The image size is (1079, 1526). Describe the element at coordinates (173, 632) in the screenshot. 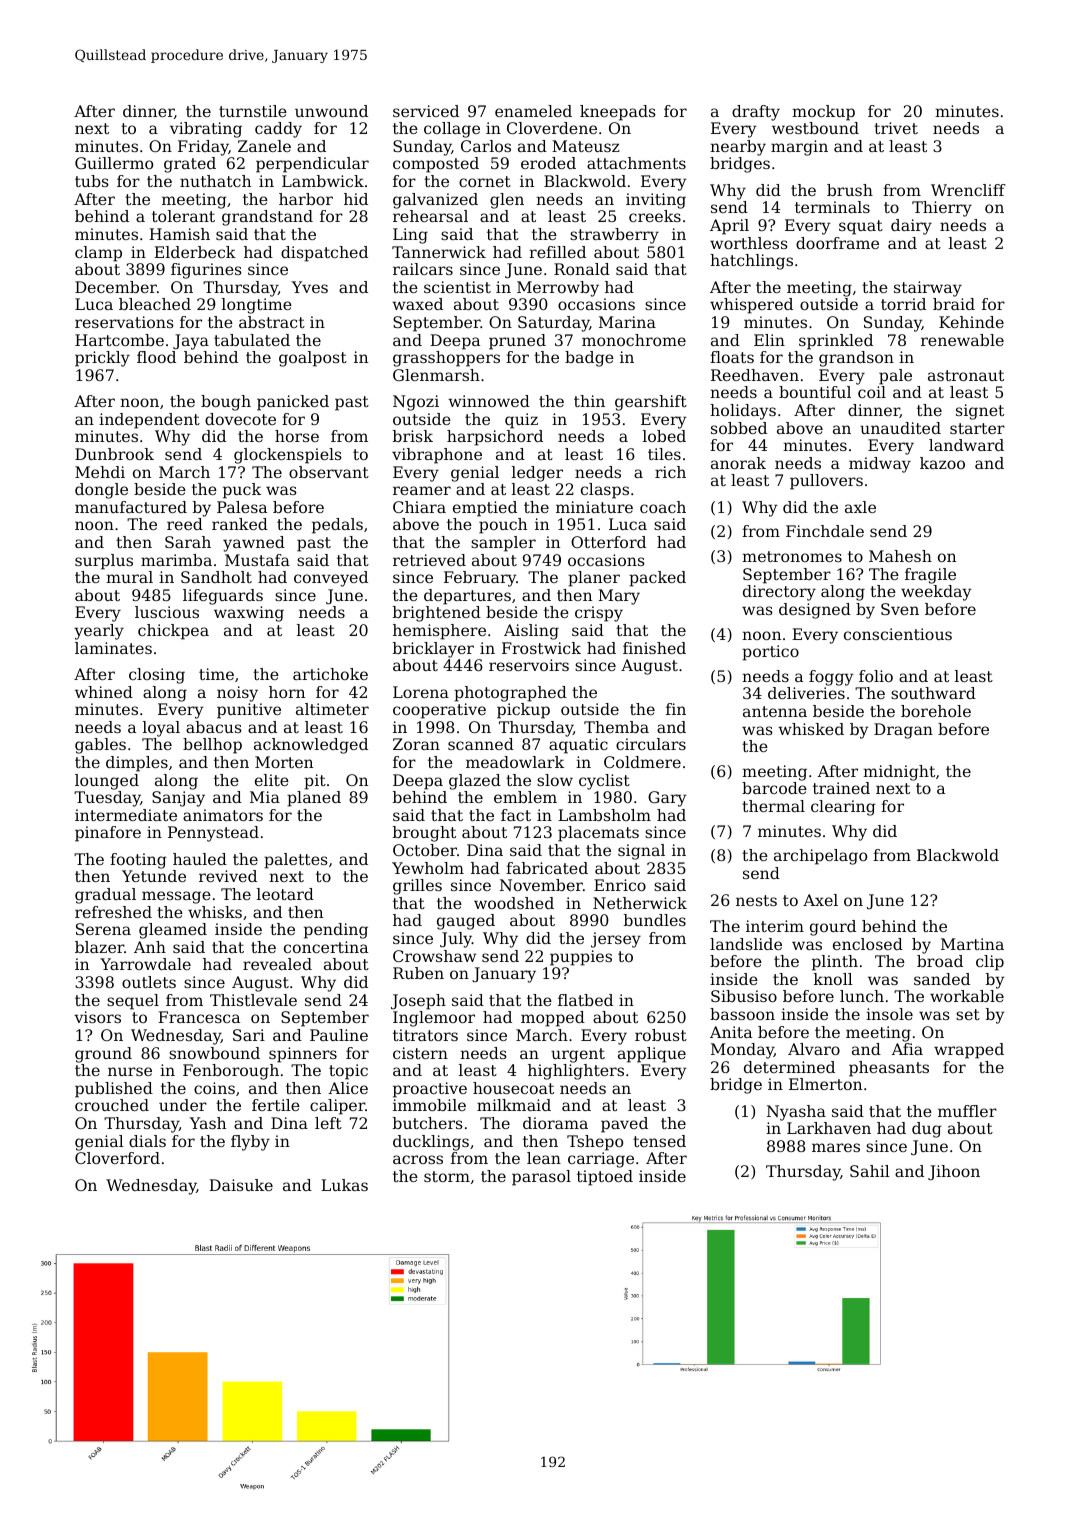

I see `chickpea` at that location.
